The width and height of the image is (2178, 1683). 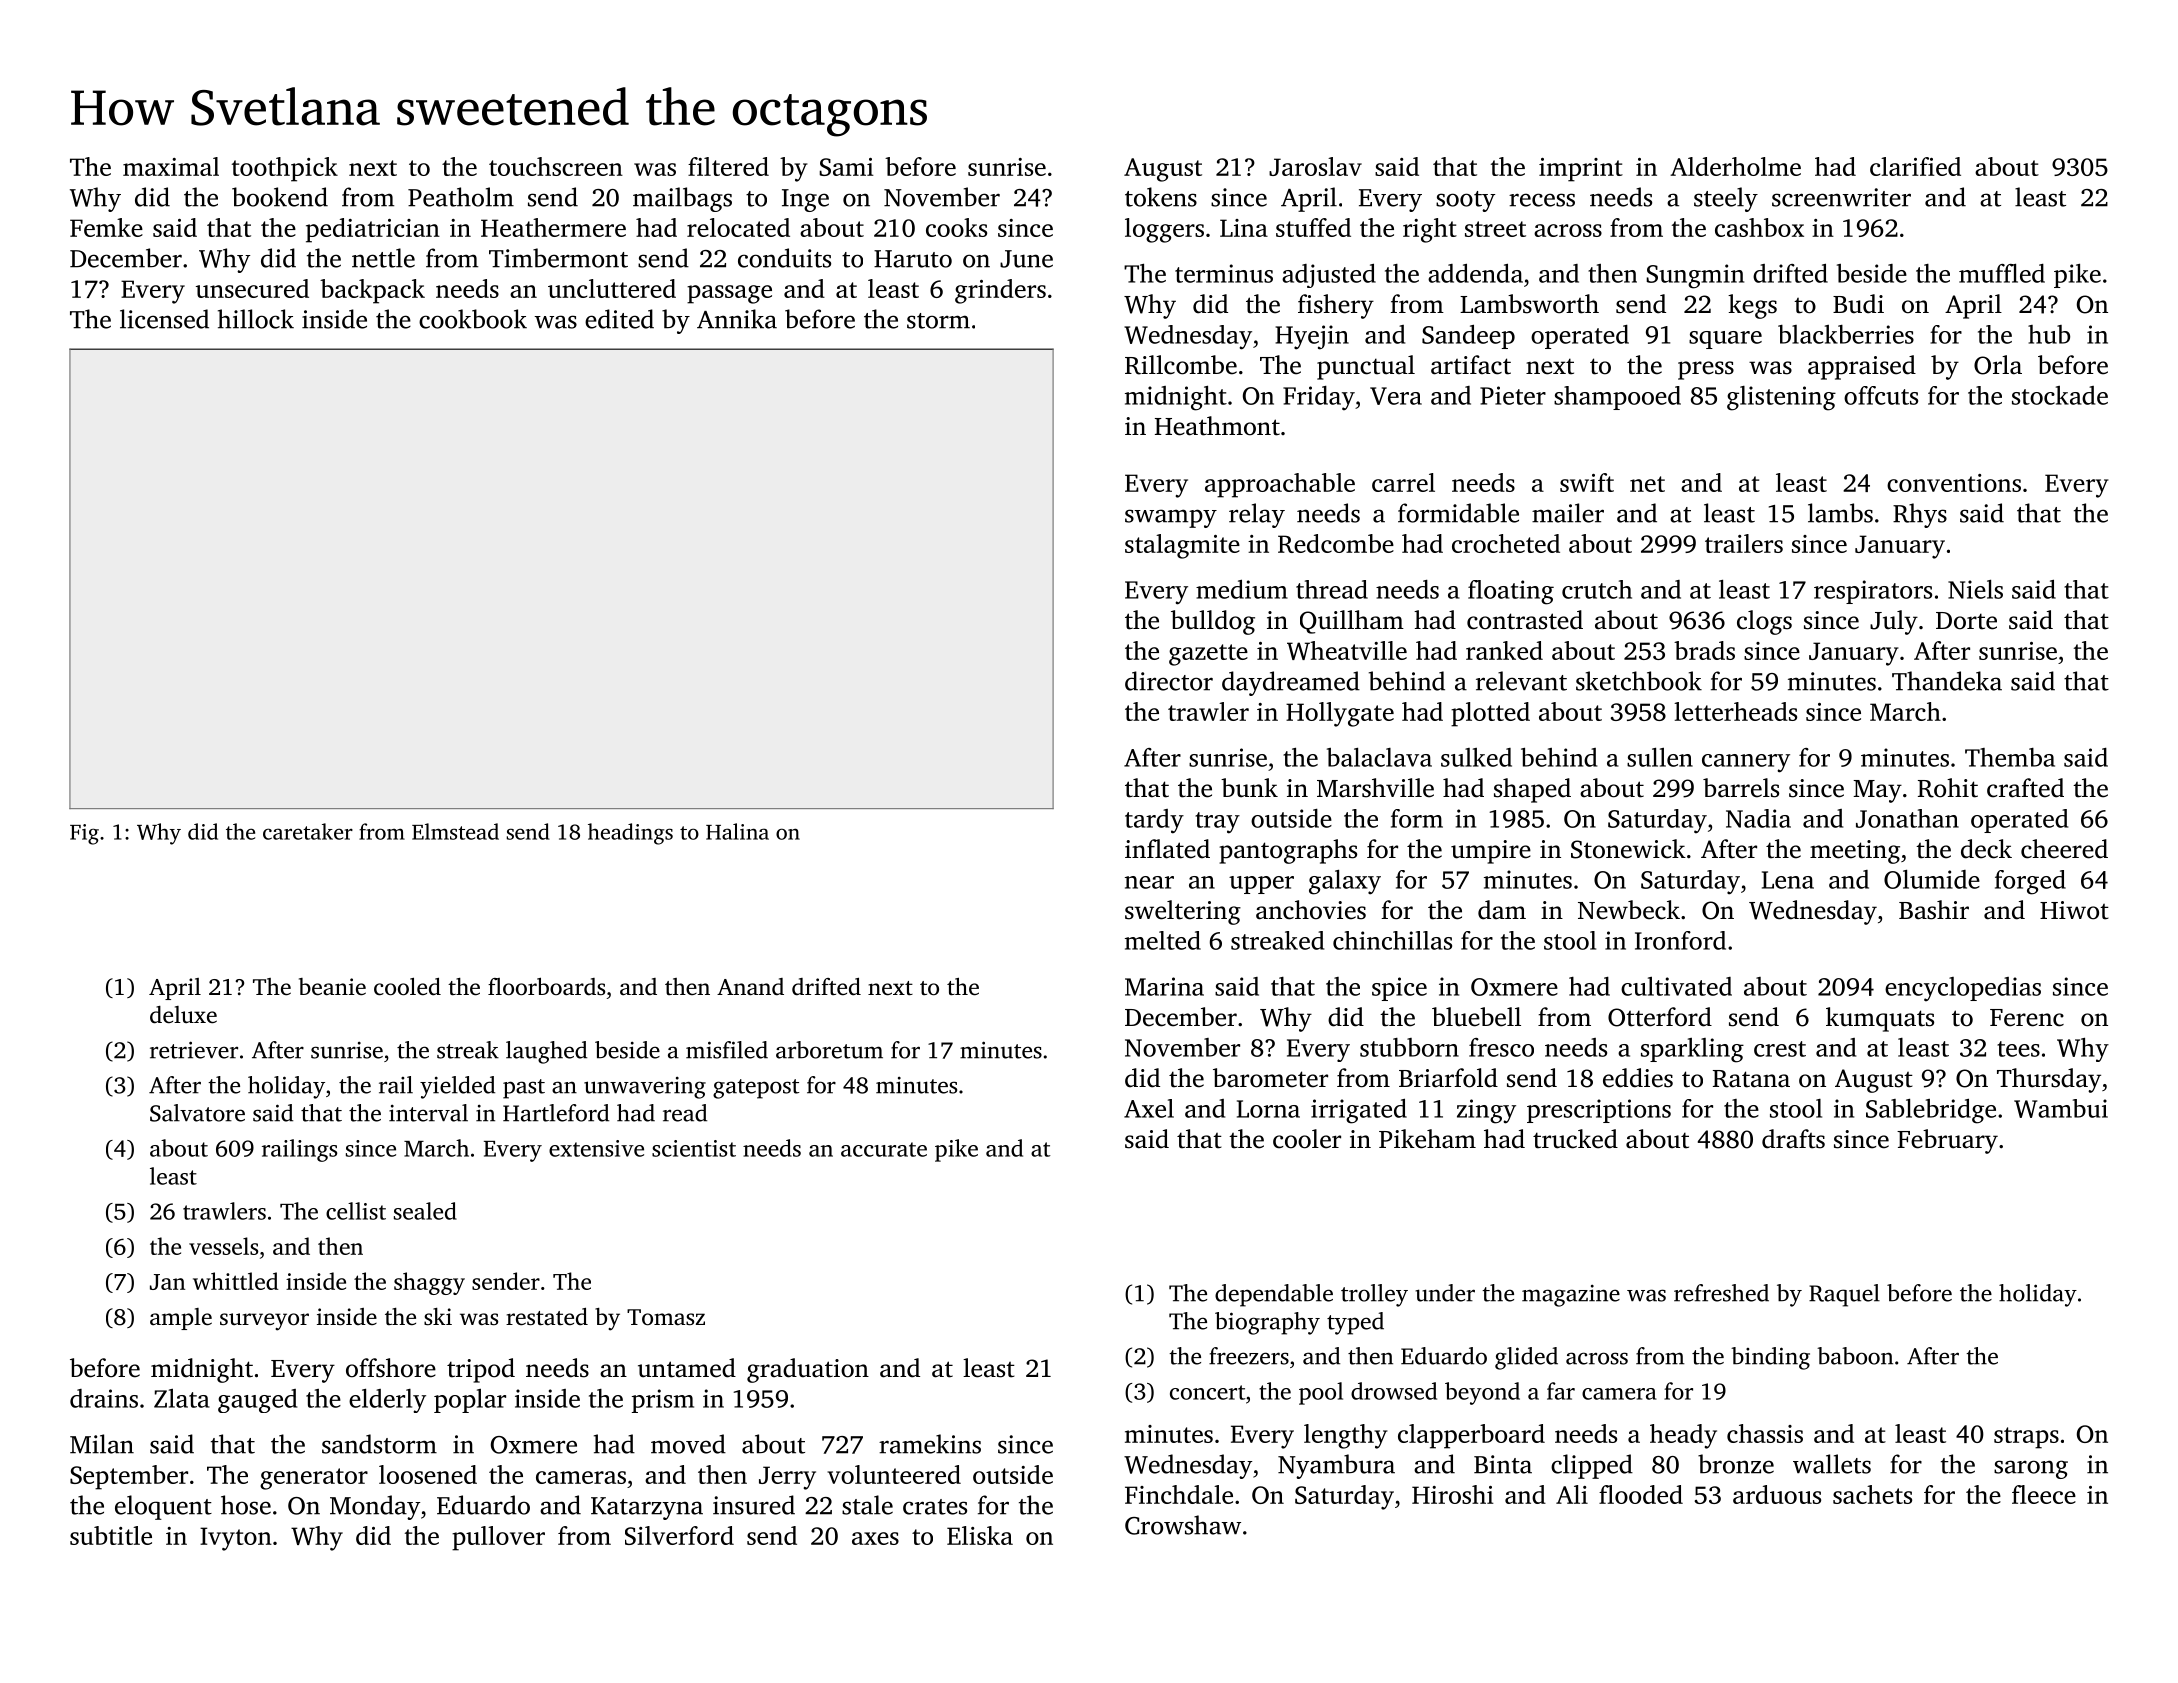 What do you see at coordinates (1288, 851) in the image?
I see `pantographs` at bounding box center [1288, 851].
